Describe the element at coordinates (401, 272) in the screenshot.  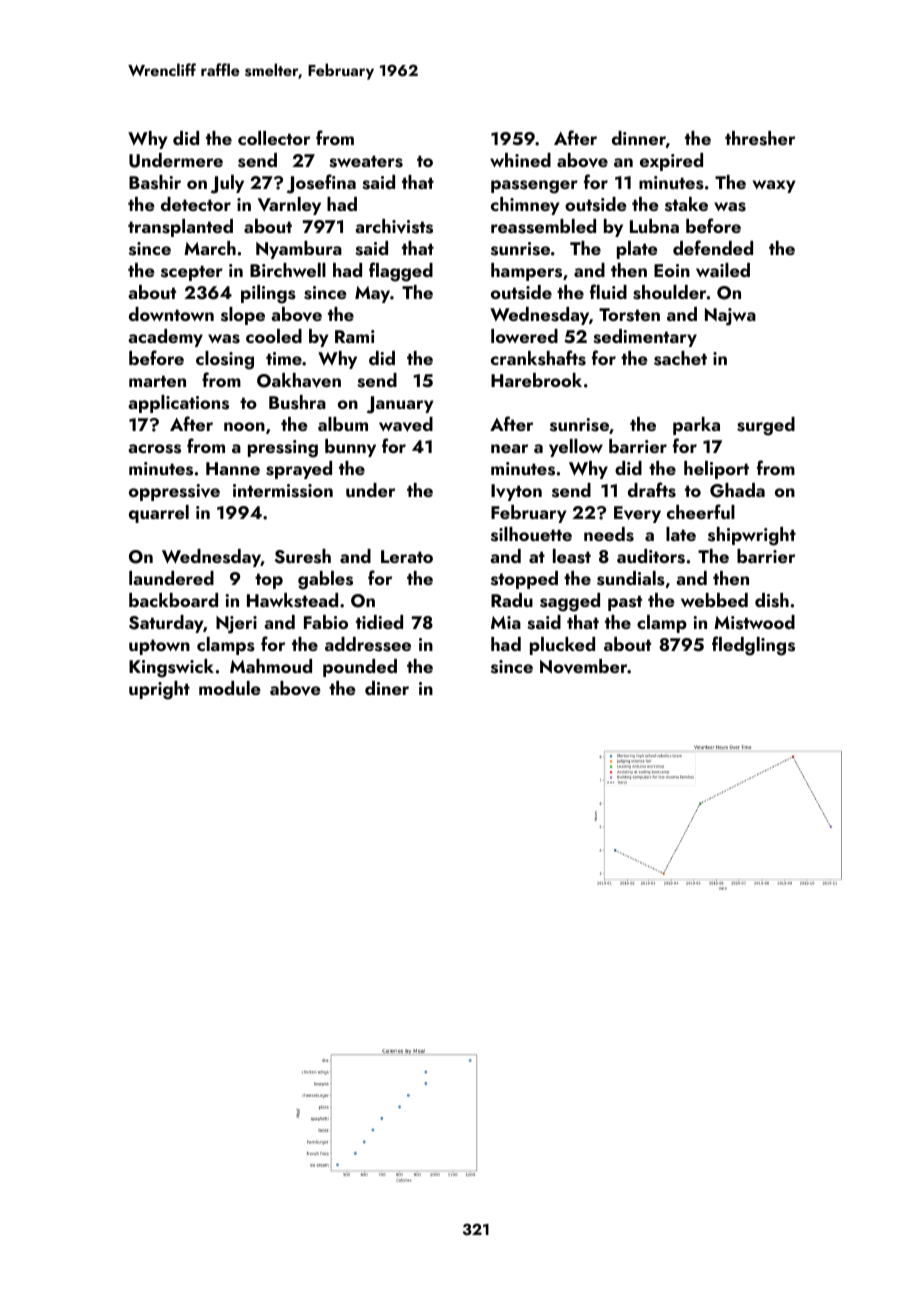
I see `flagged` at that location.
